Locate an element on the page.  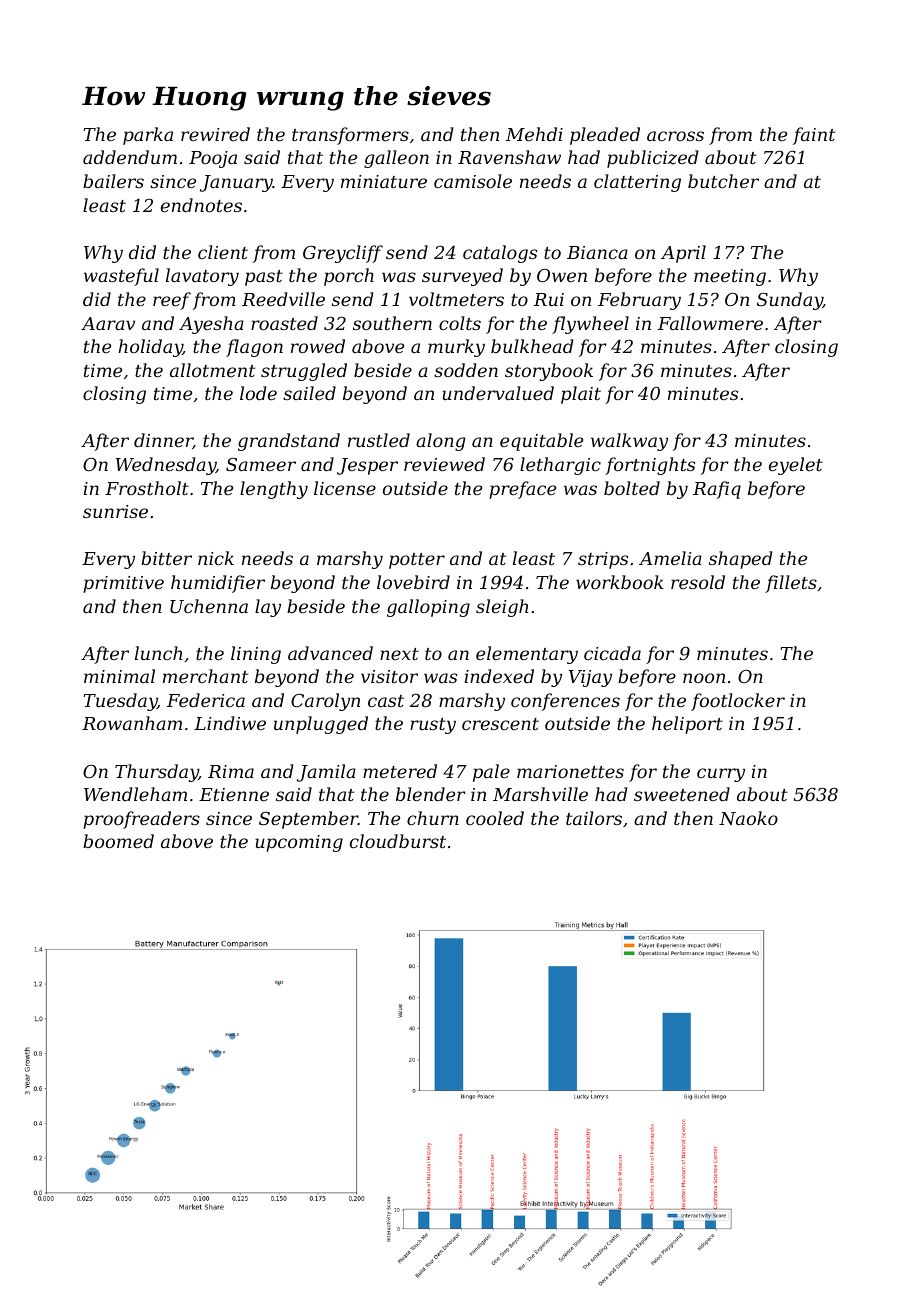
potter is located at coordinates (417, 561).
